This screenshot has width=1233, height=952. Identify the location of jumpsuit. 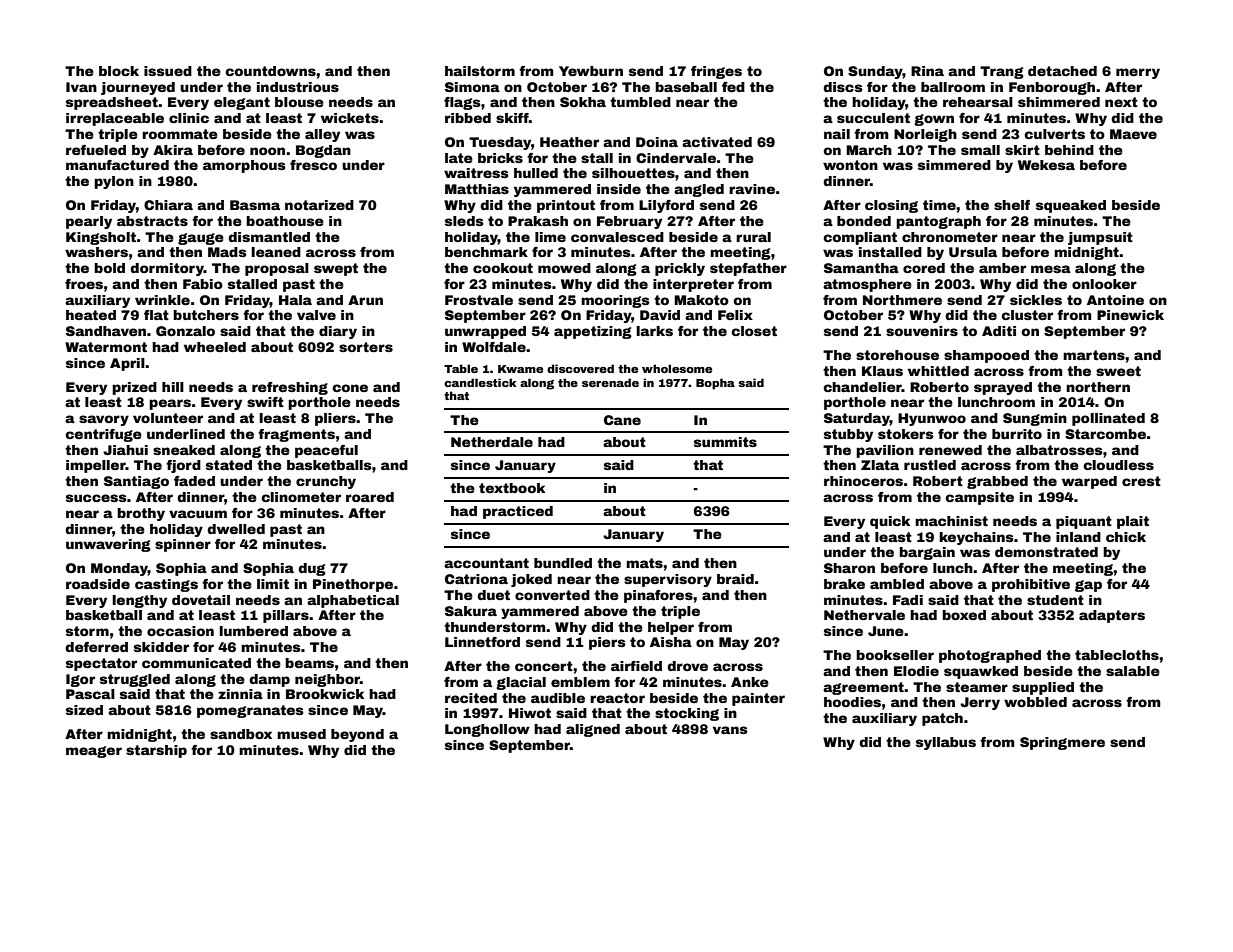
(1100, 238).
